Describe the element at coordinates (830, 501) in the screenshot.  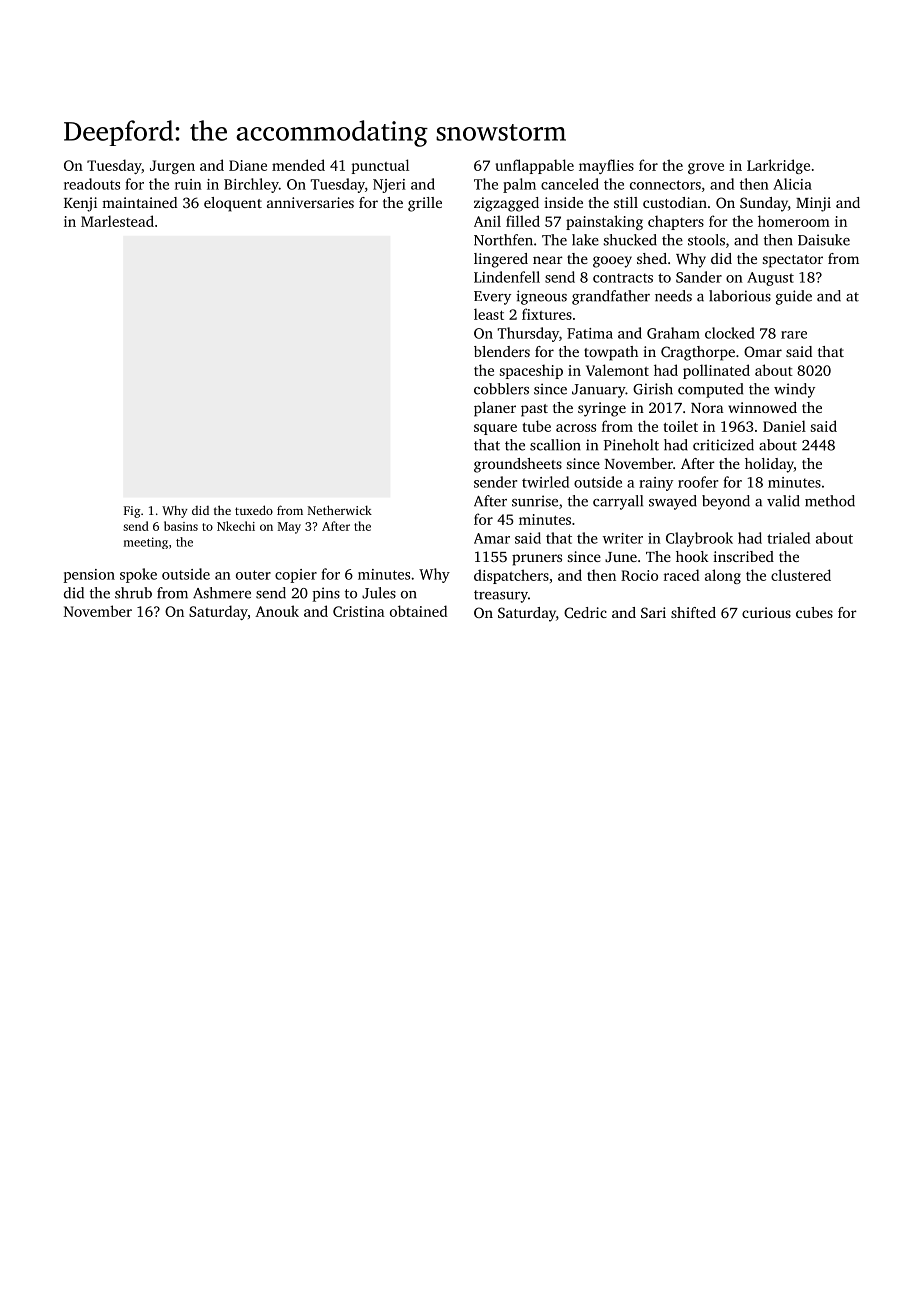
I see `method` at that location.
